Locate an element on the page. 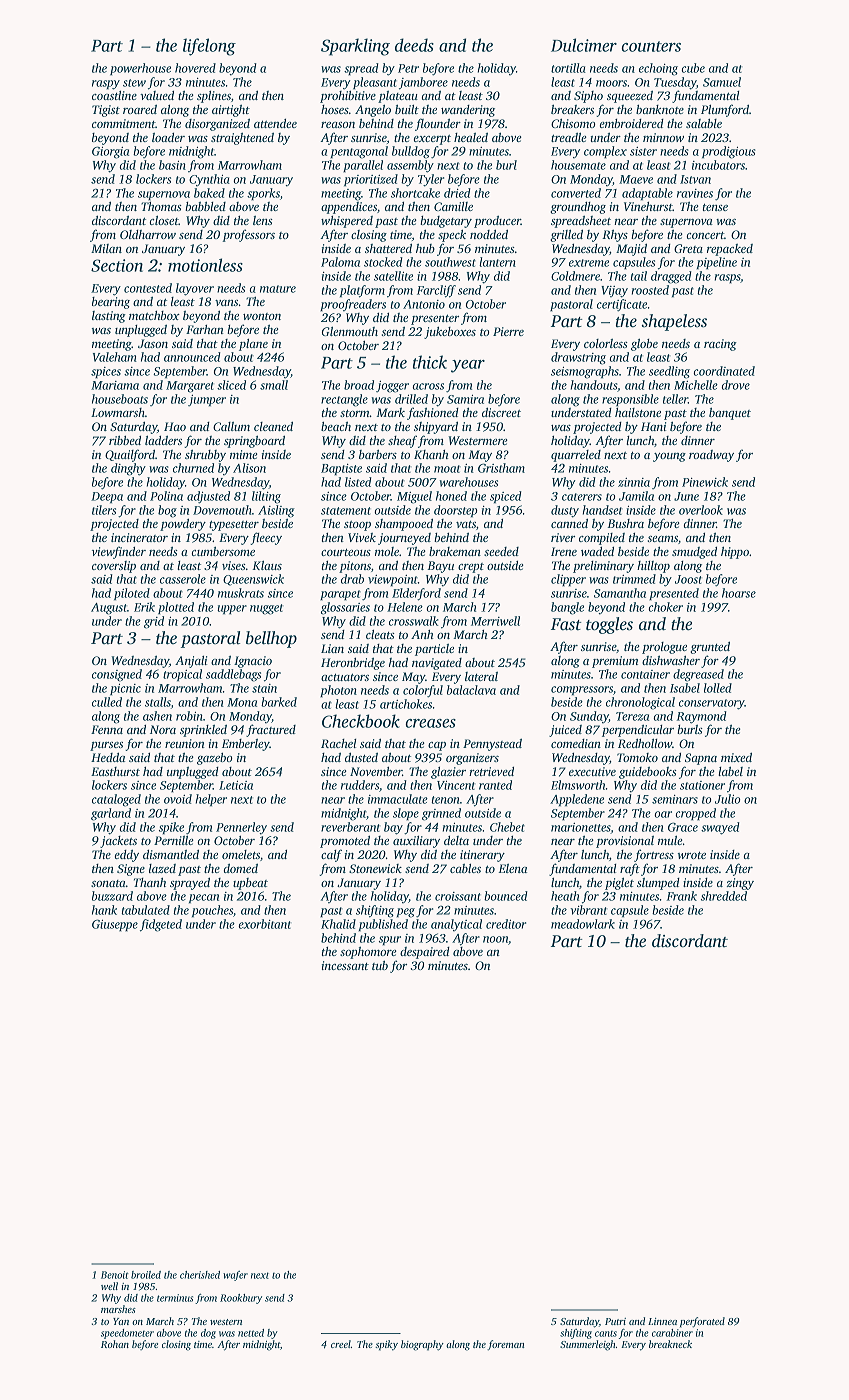  conservatory is located at coordinates (712, 704).
